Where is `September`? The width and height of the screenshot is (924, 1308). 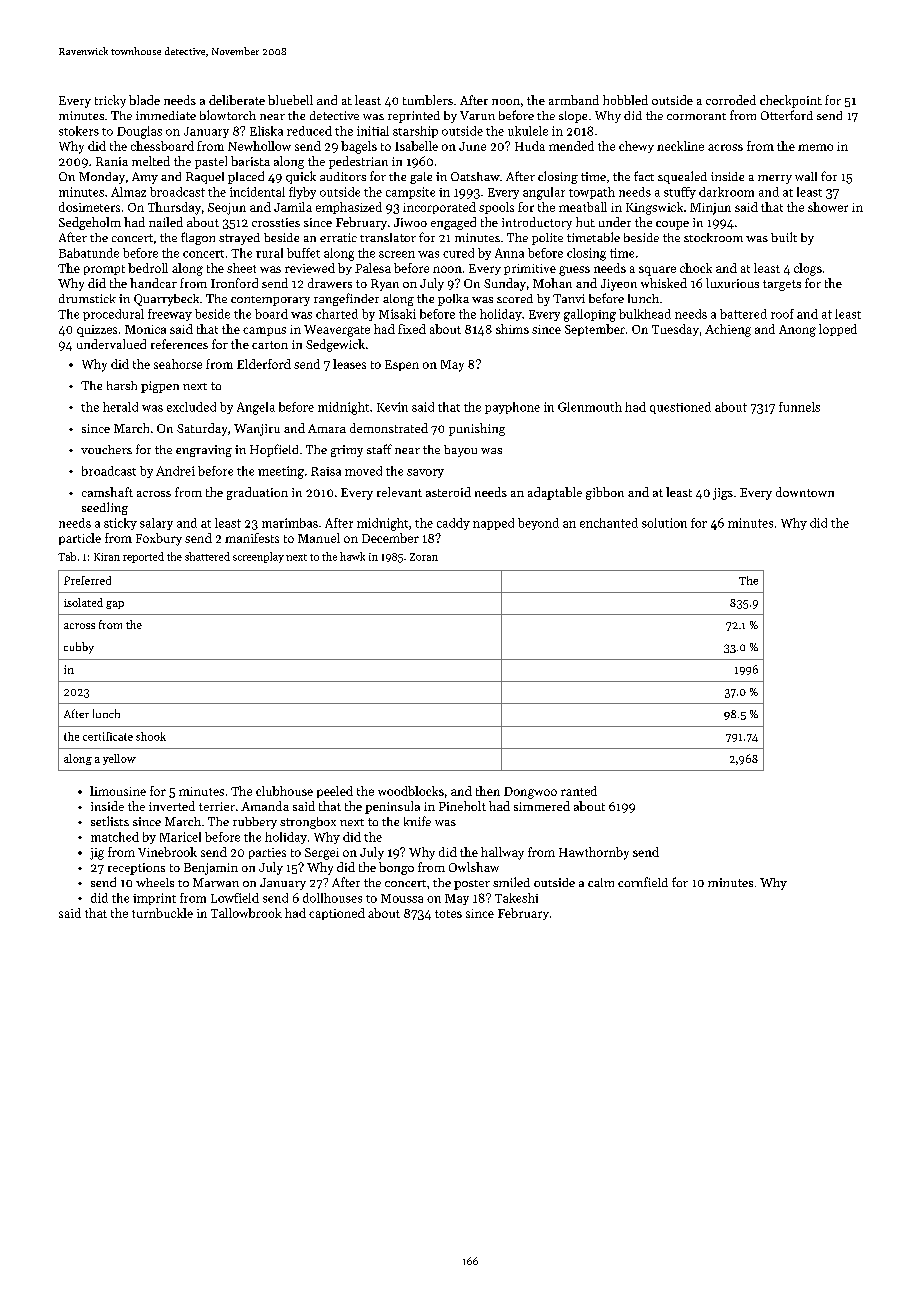
September is located at coordinates (595, 330).
